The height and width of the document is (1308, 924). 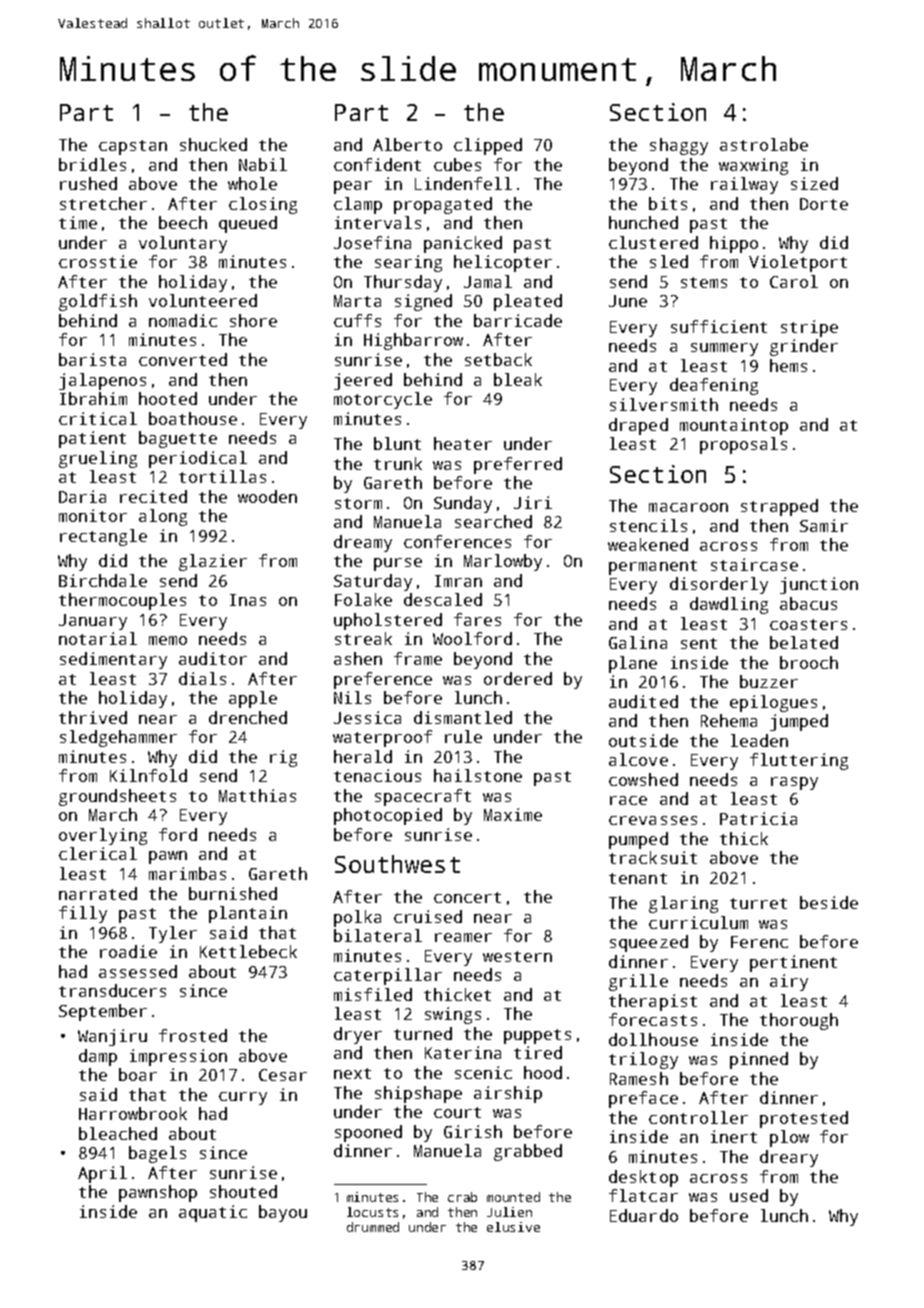 I want to click on April, so click(x=102, y=1174).
